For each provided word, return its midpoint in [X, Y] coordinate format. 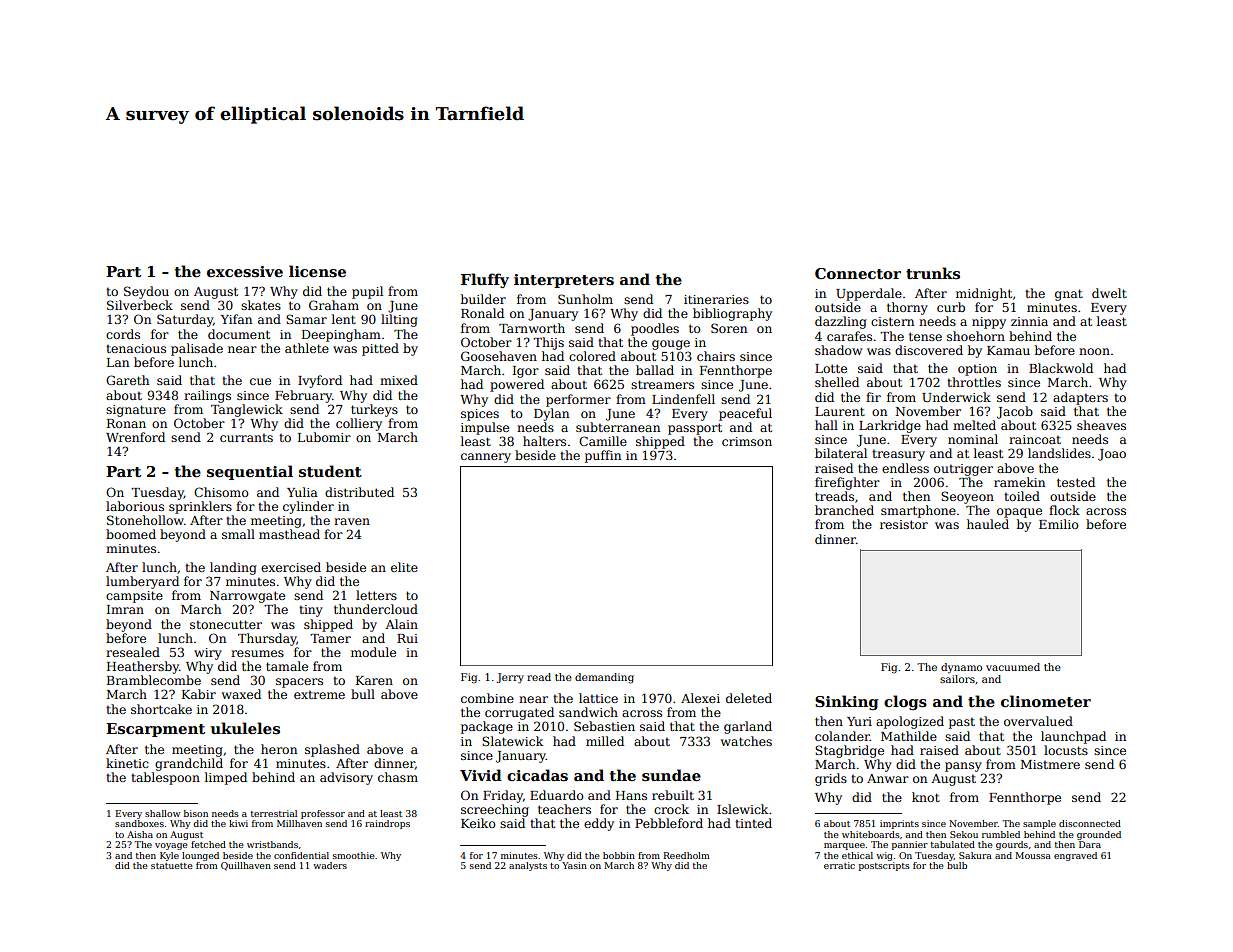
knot [926, 797]
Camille [603, 441]
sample [1039, 824]
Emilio [1059, 524]
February [303, 396]
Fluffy [485, 280]
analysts [528, 866]
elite [404, 567]
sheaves [1101, 425]
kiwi [238, 823]
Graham [334, 305]
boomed [131, 534]
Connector [858, 273]
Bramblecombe [154, 680]
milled [605, 741]
